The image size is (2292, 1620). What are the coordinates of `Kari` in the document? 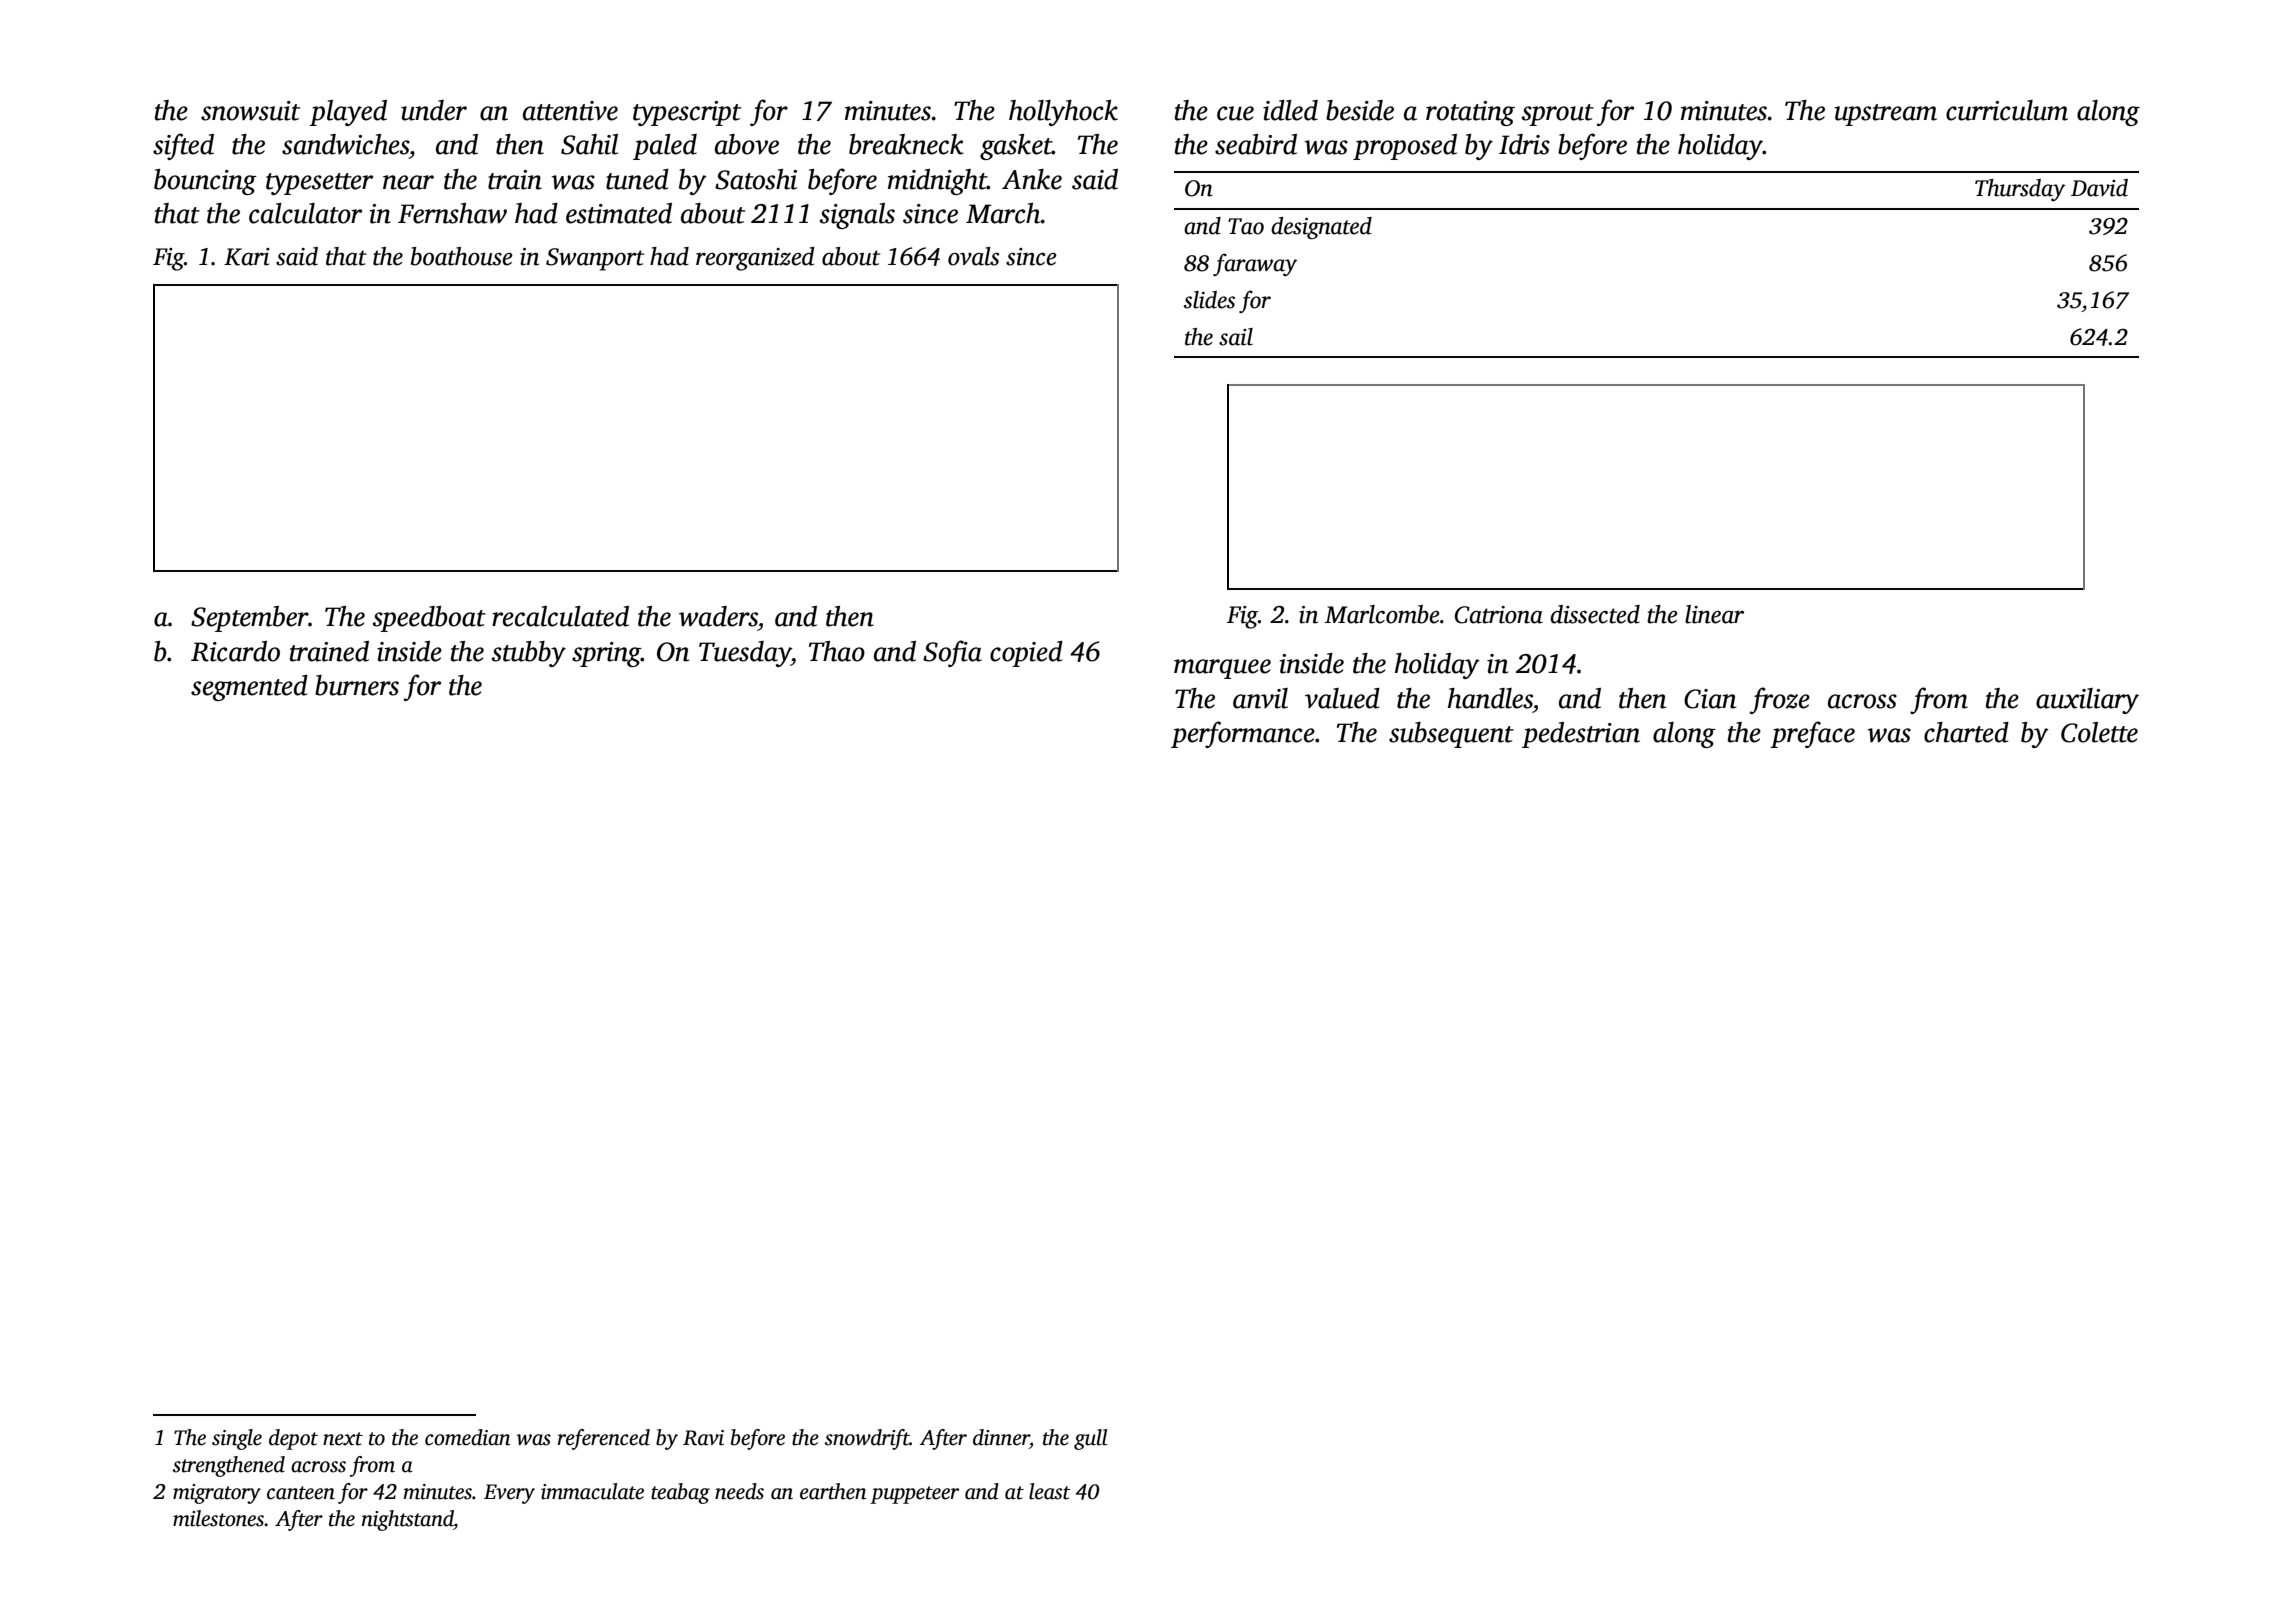 It's located at (247, 257).
